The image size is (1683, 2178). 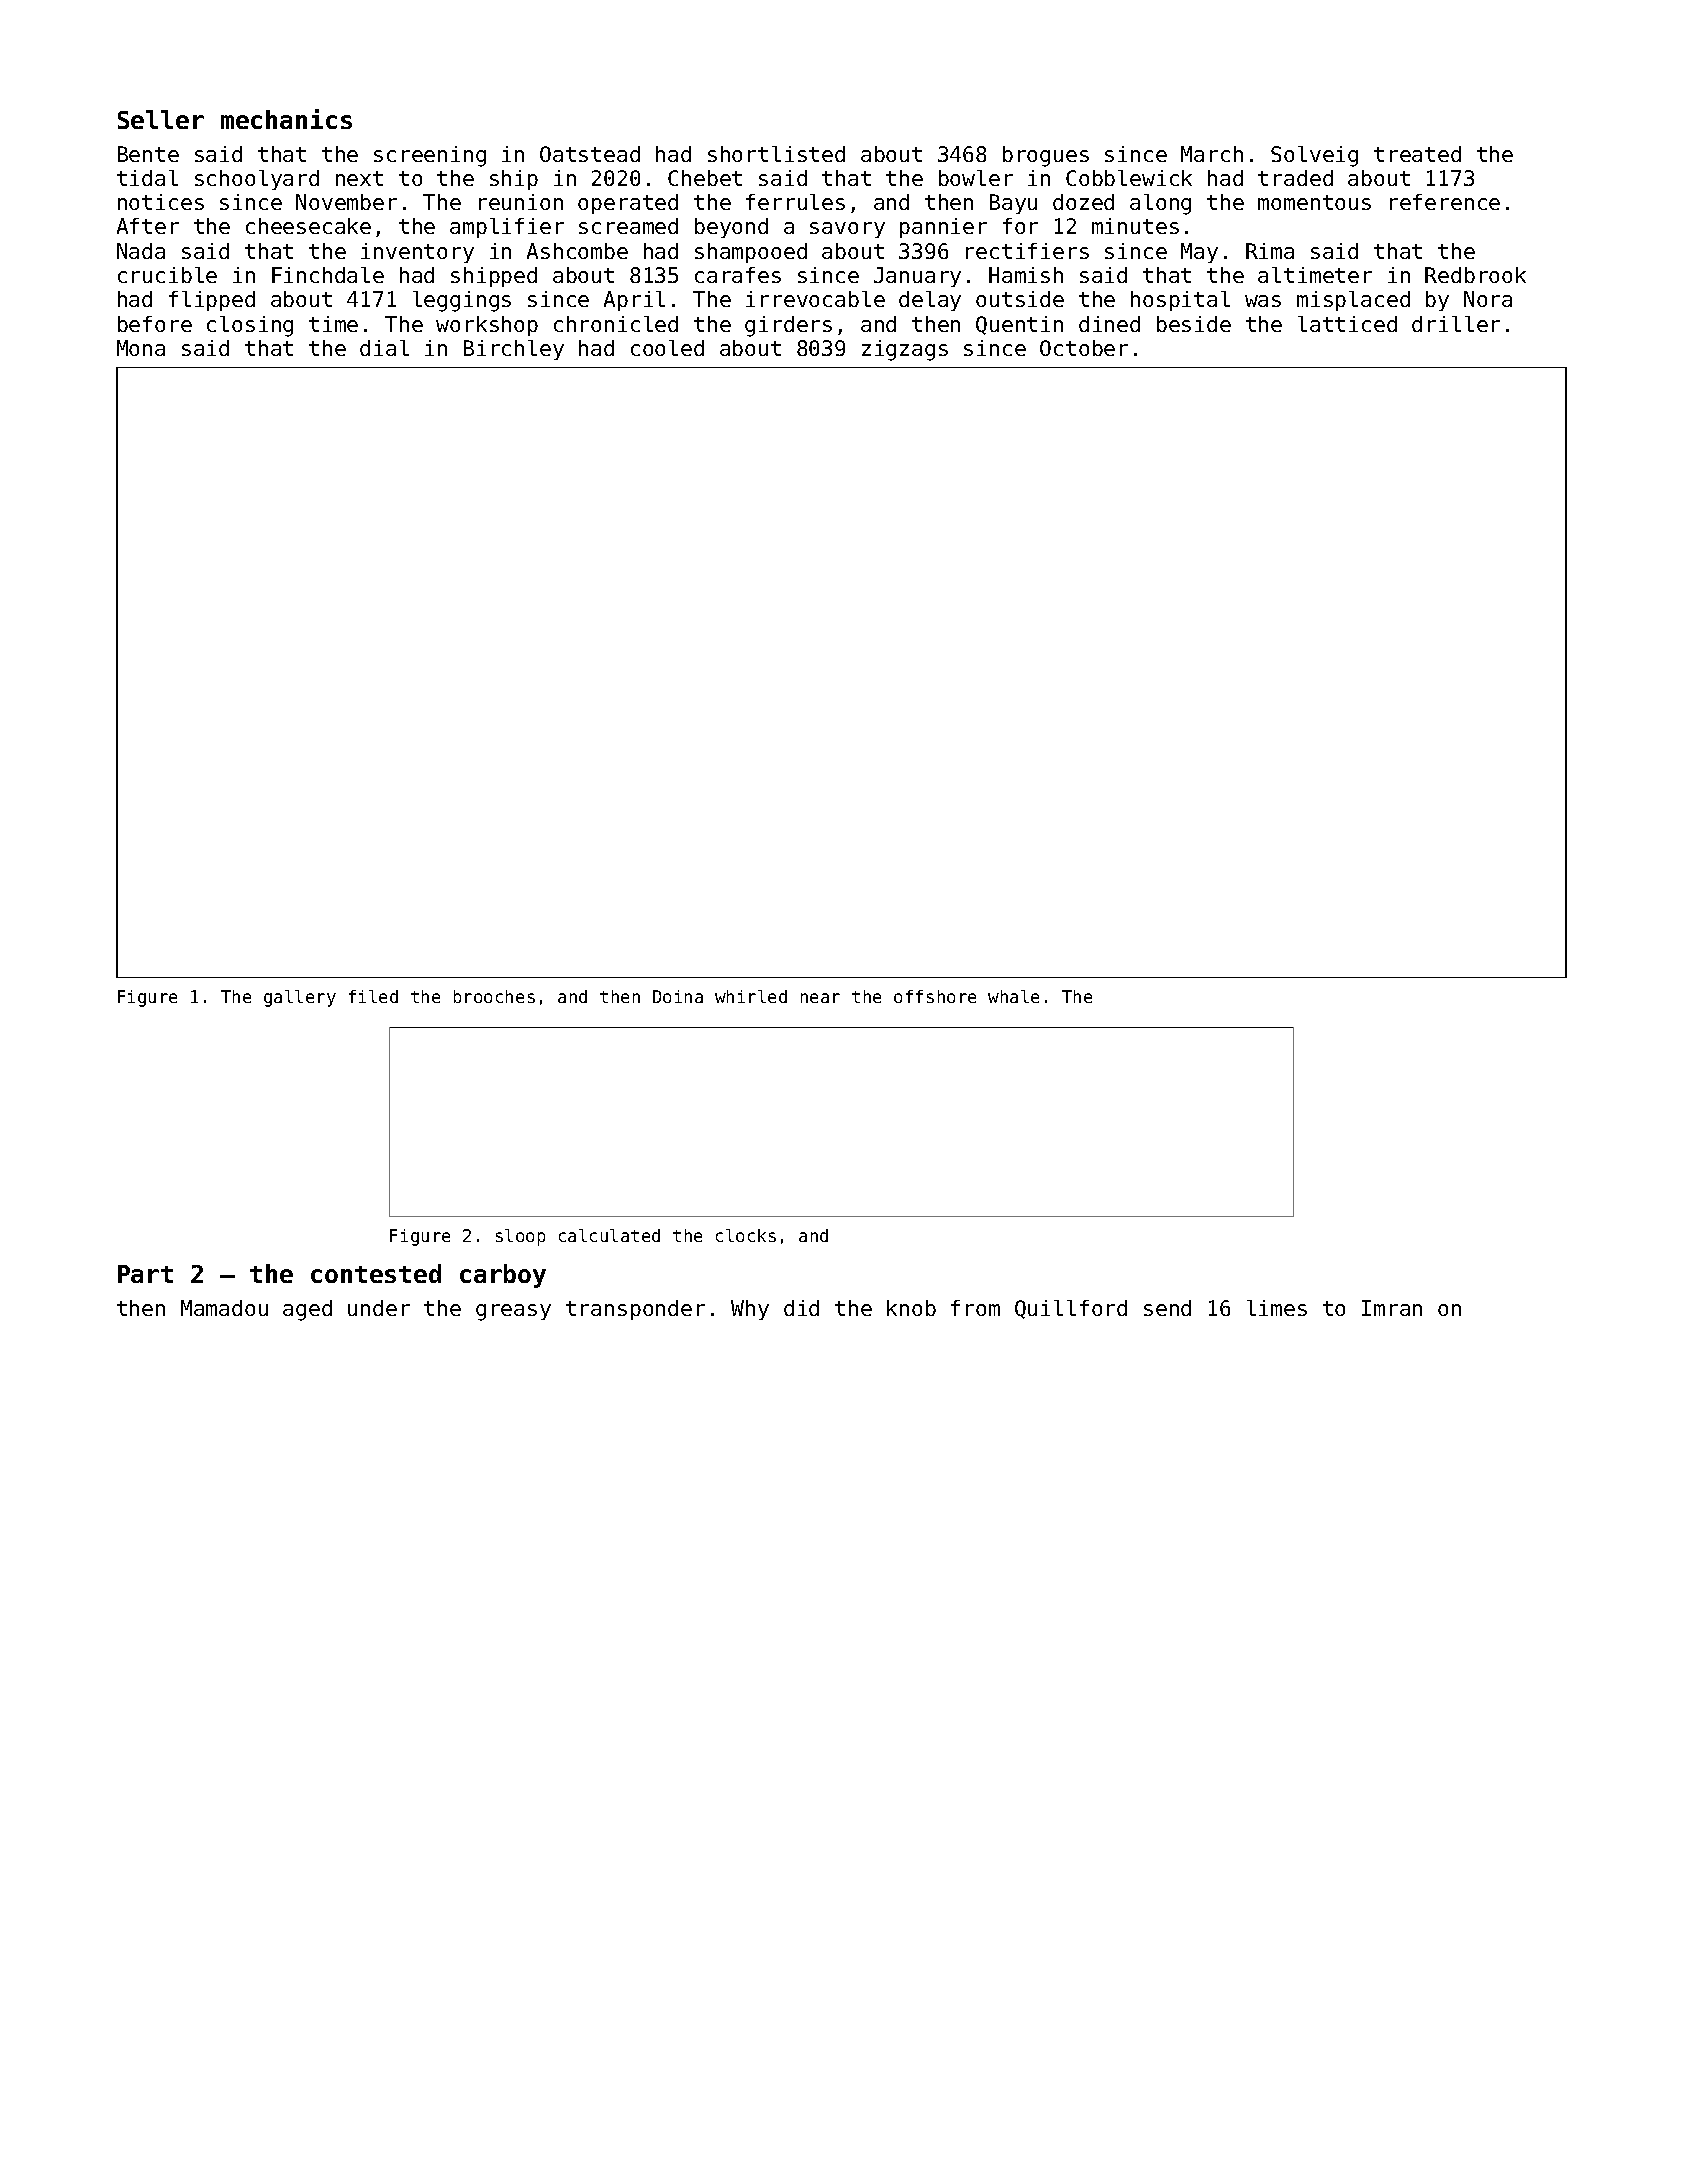 I want to click on gallery, so click(x=300, y=998).
